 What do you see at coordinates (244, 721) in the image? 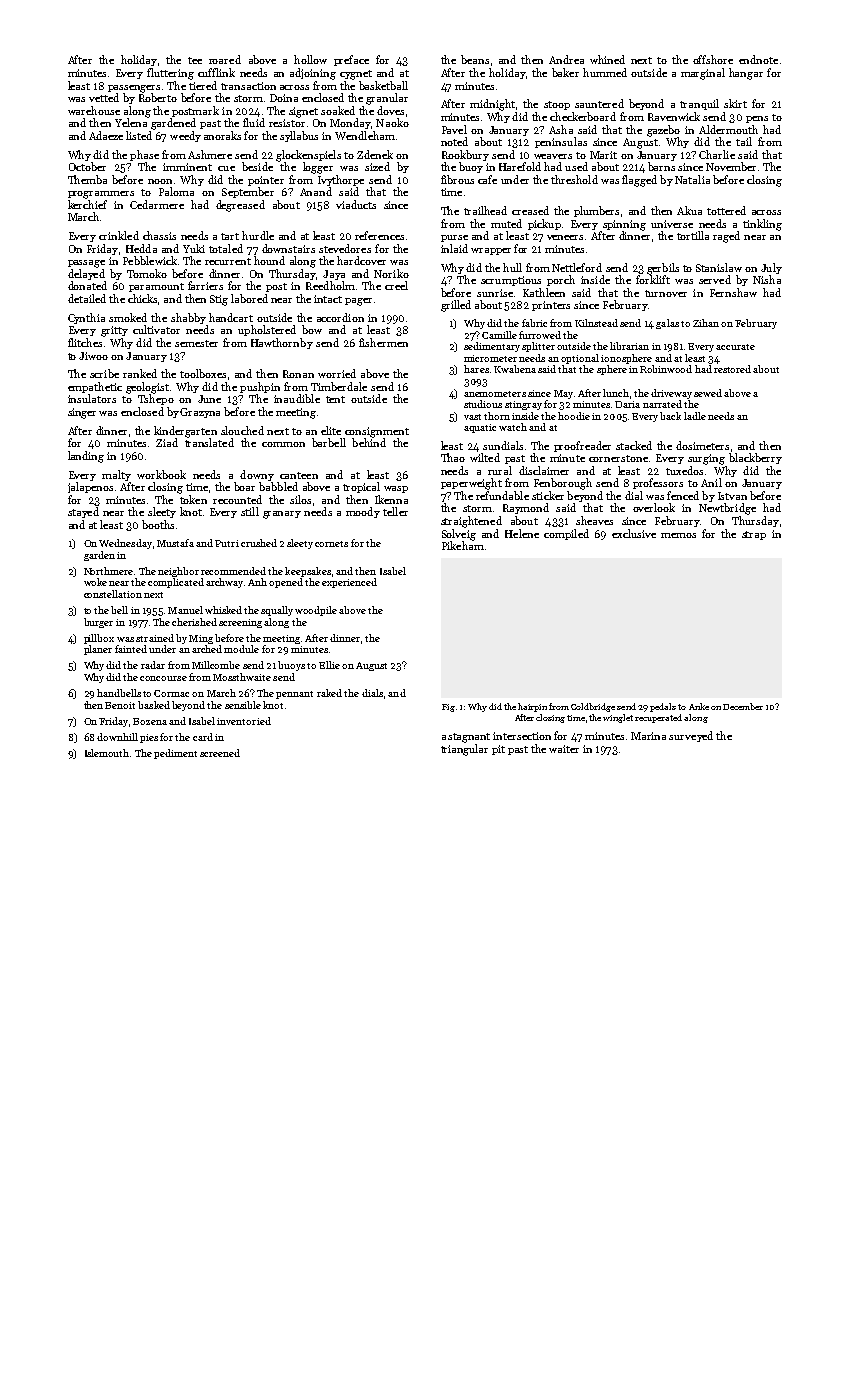
I see `inventoried` at bounding box center [244, 721].
